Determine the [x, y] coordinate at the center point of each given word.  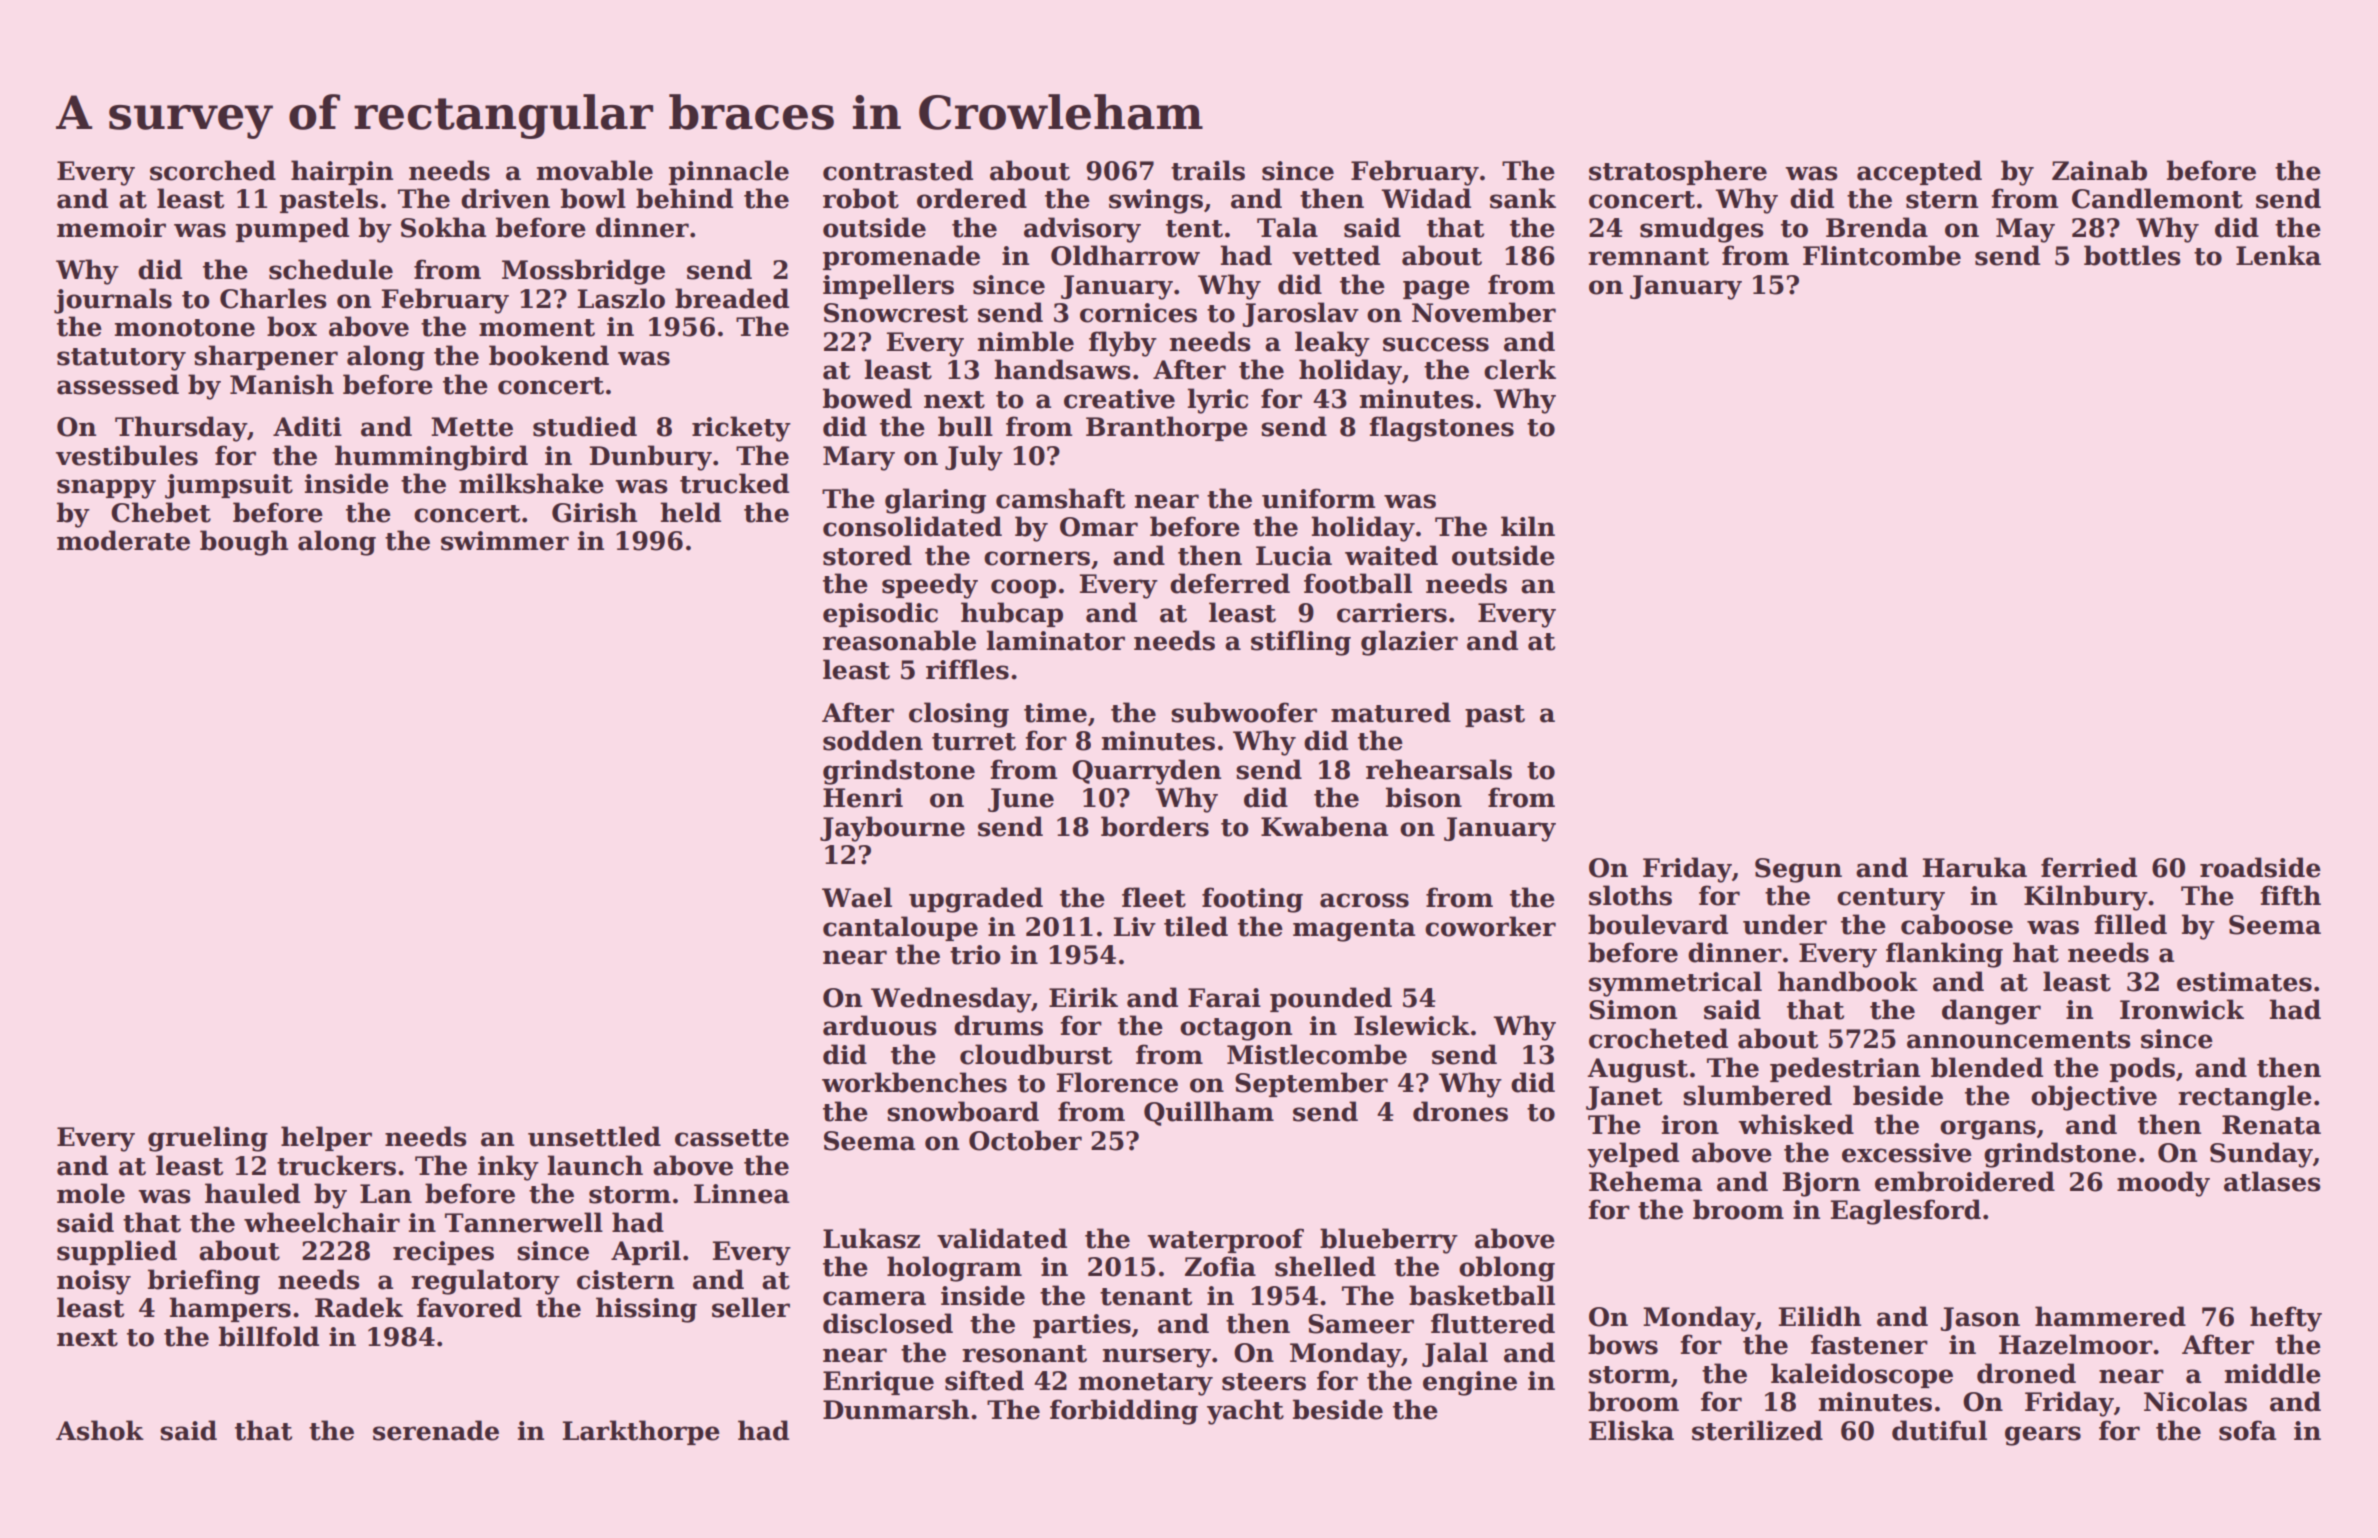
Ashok [100, 1430]
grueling [208, 1139]
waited [1391, 555]
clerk [1520, 369]
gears [2043, 1436]
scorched [213, 170]
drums [998, 1025]
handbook [1848, 981]
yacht [1245, 1412]
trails [1208, 170]
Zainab [2099, 170]
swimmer [505, 541]
